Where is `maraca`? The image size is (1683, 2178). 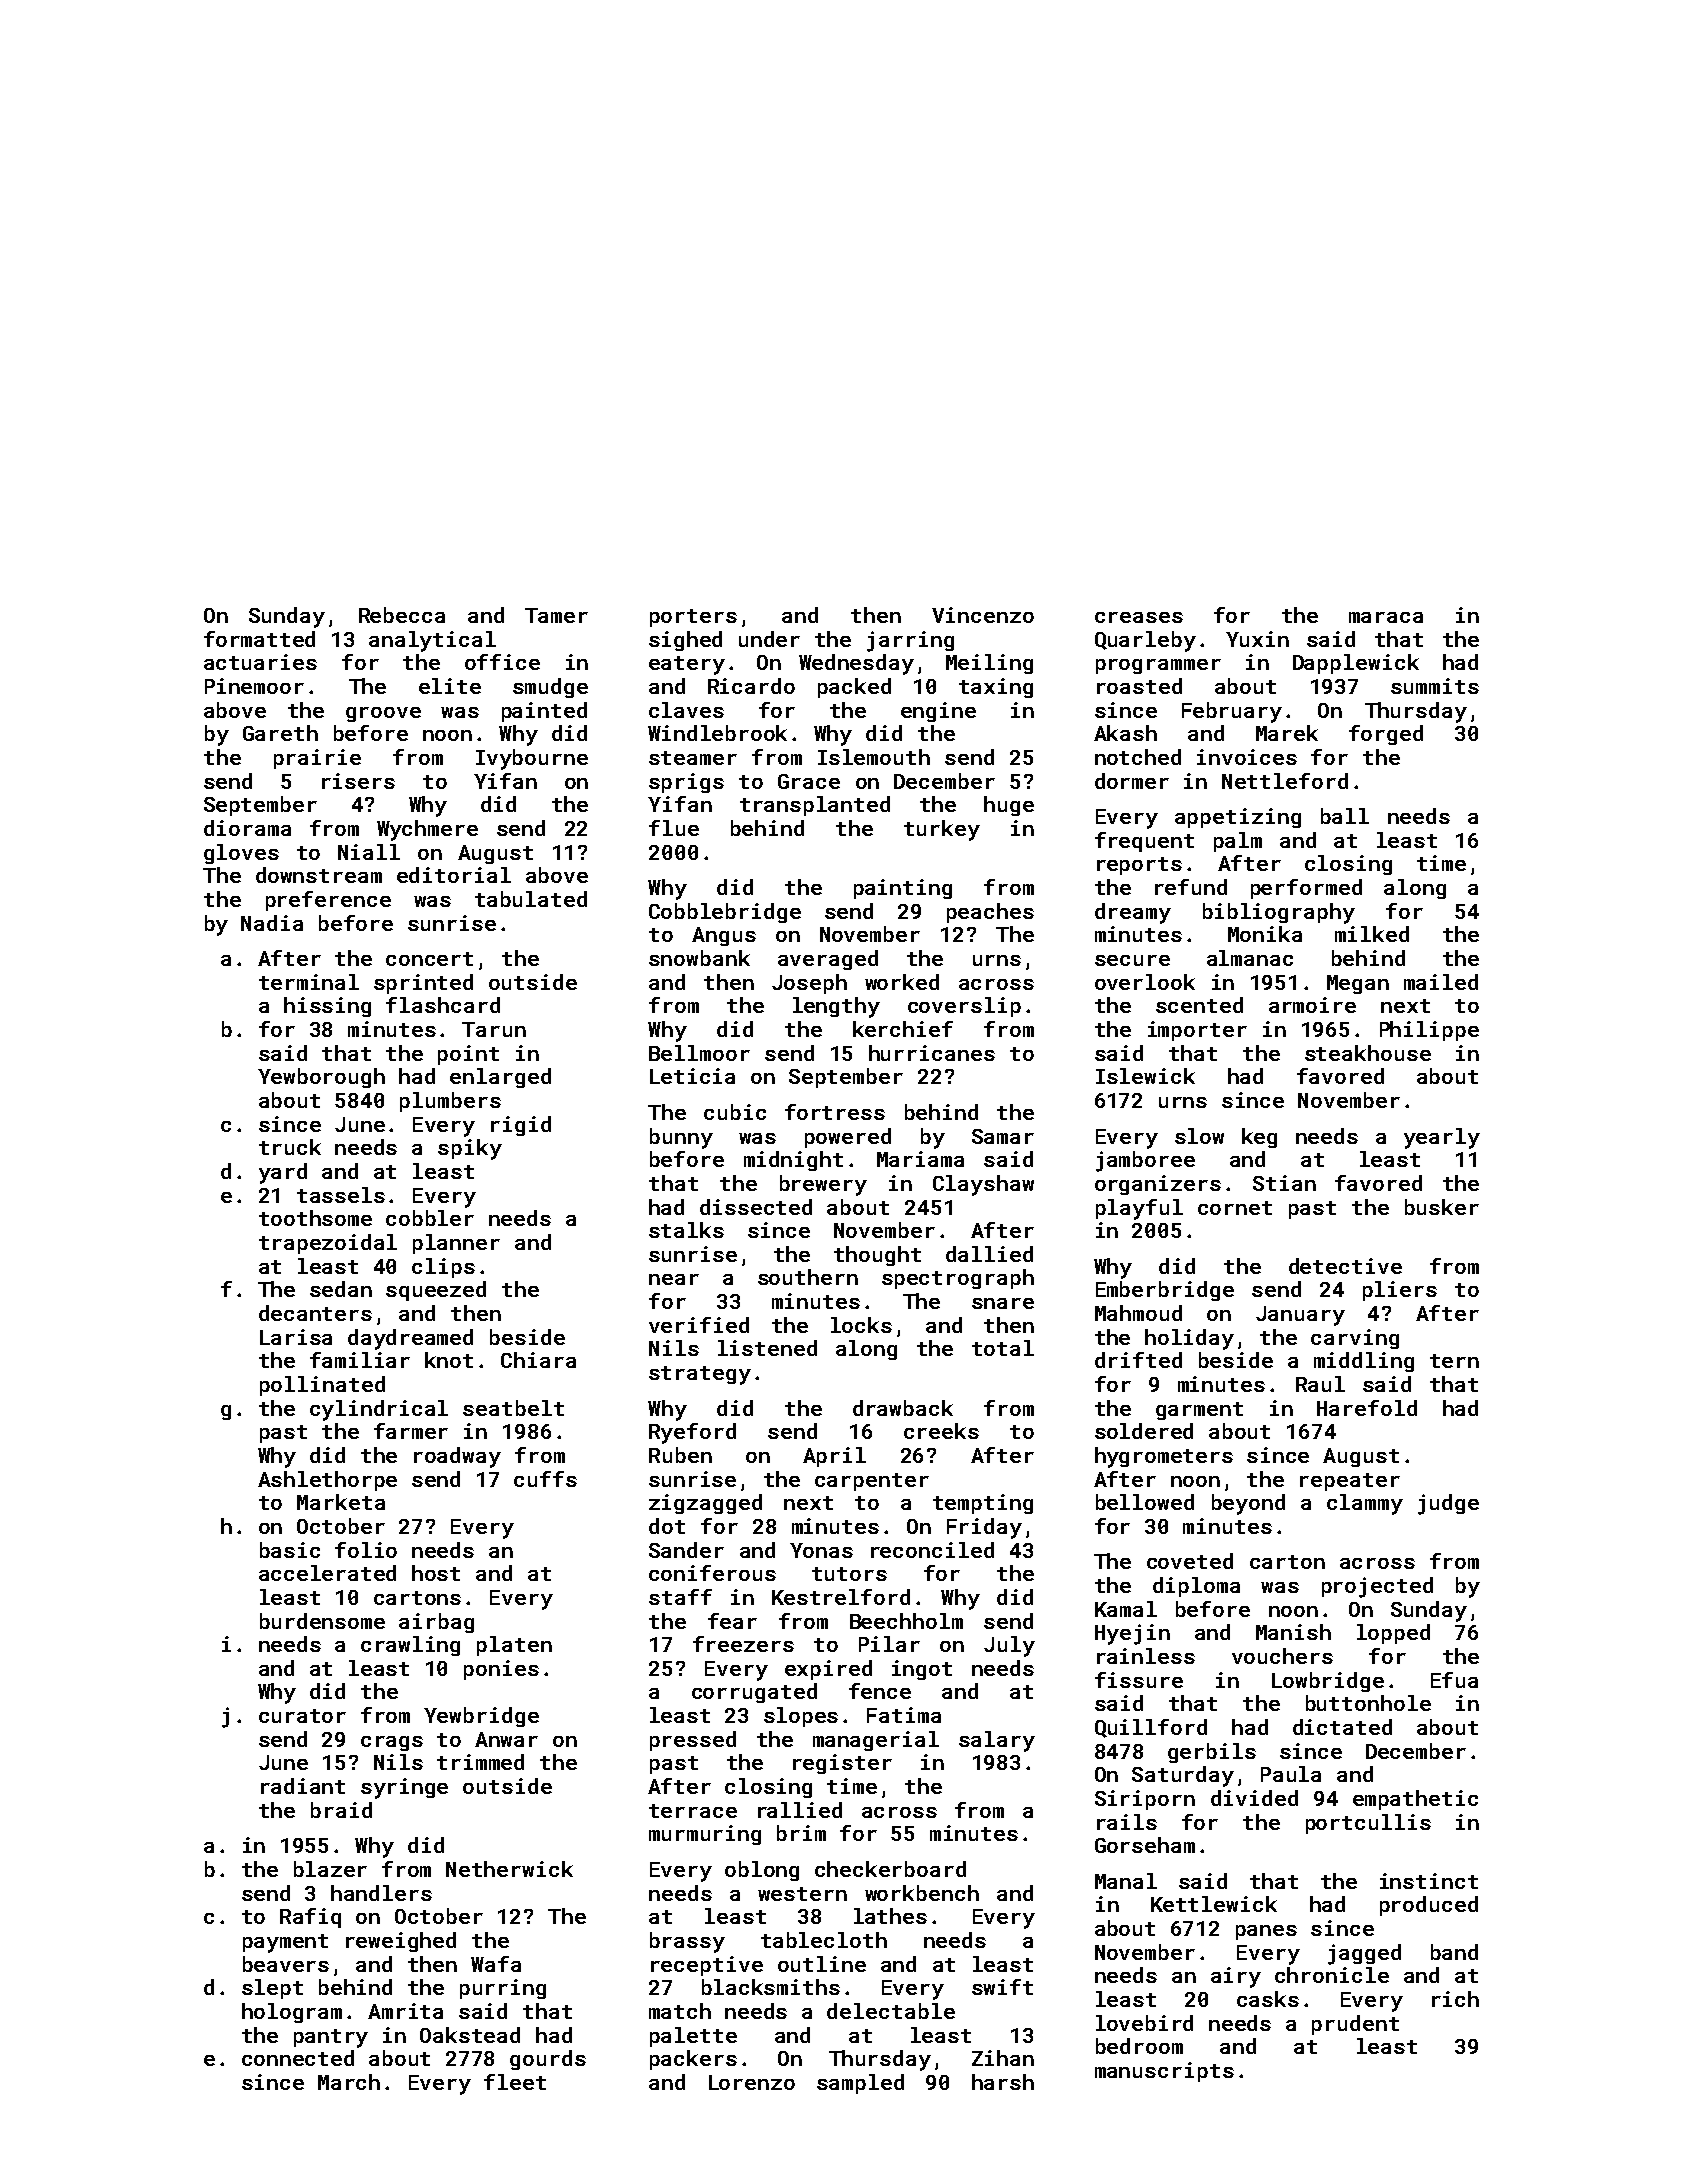 maraca is located at coordinates (1386, 617).
